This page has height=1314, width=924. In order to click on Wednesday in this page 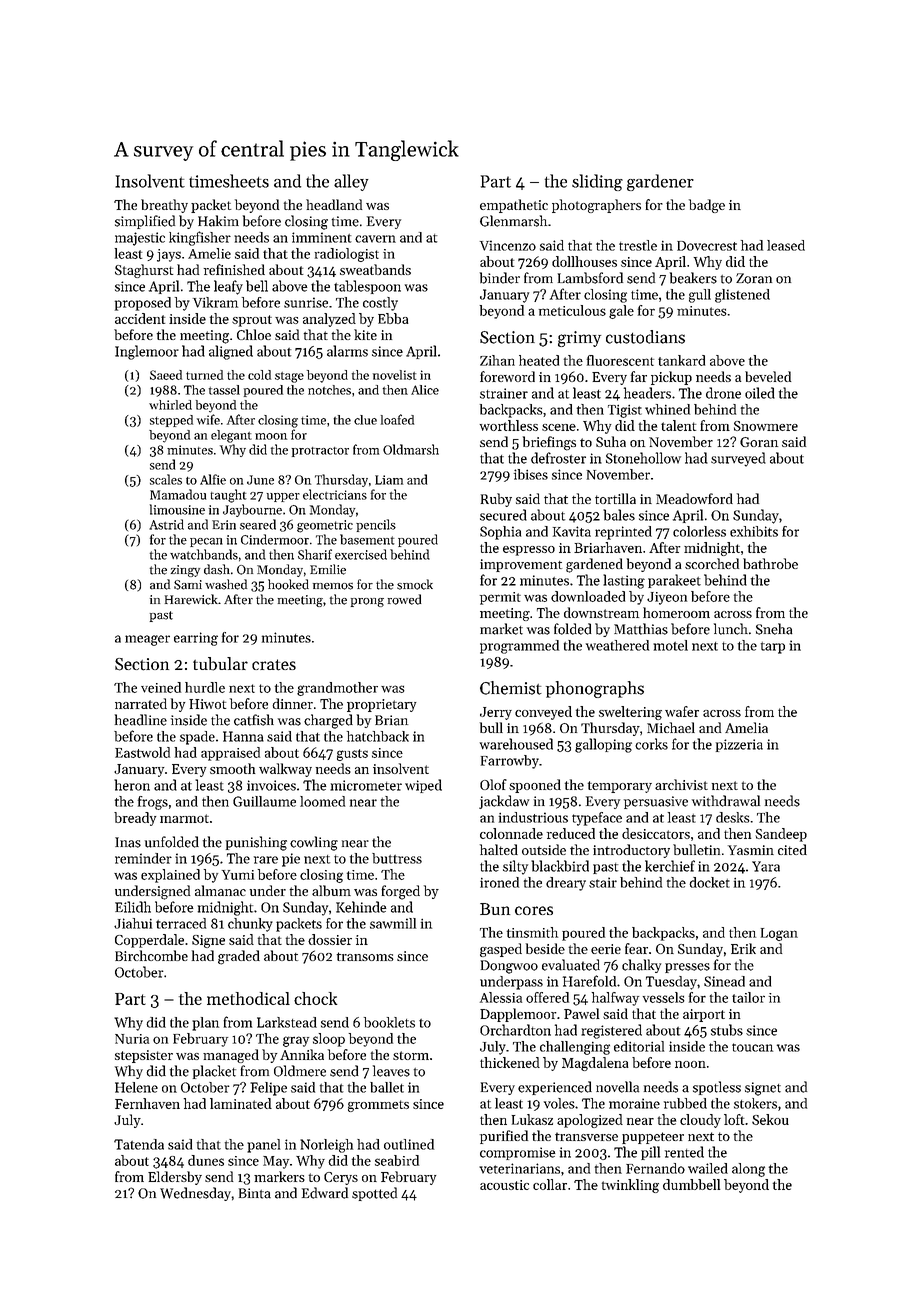, I will do `click(195, 1194)`.
